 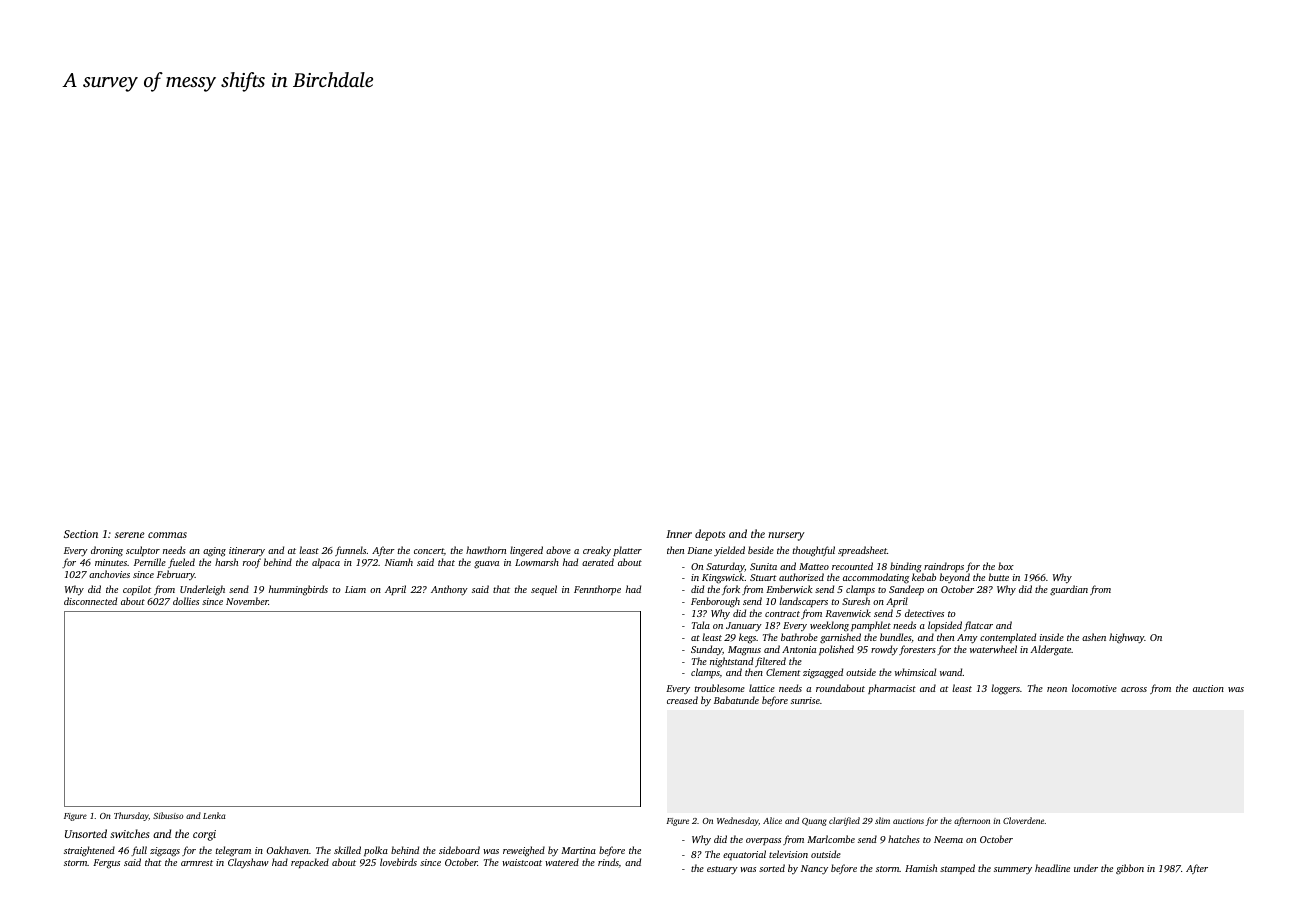 I want to click on commas, so click(x=167, y=535).
